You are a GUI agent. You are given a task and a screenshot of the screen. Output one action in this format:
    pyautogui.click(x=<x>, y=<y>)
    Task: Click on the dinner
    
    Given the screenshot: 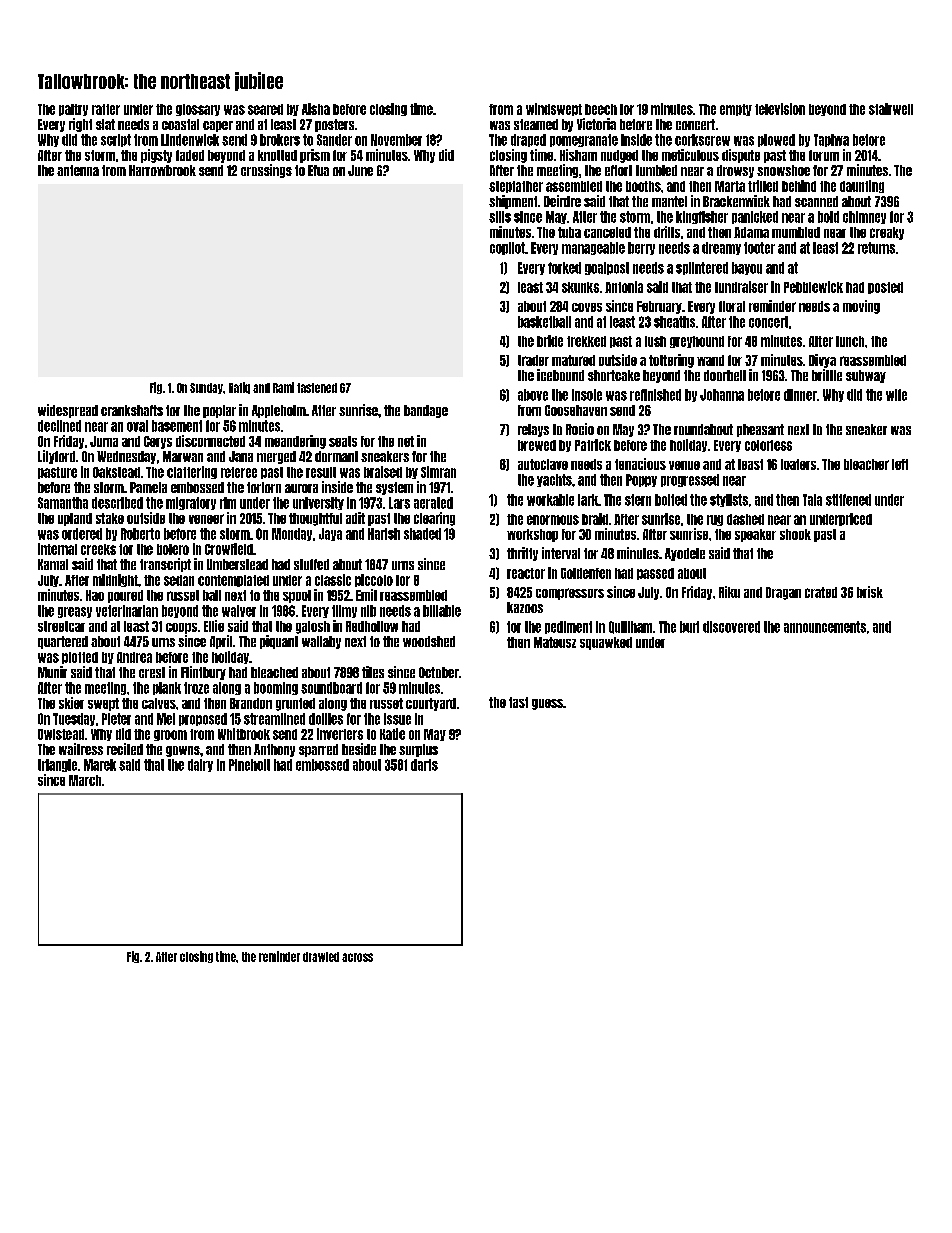 What is the action you would take?
    pyautogui.click(x=800, y=395)
